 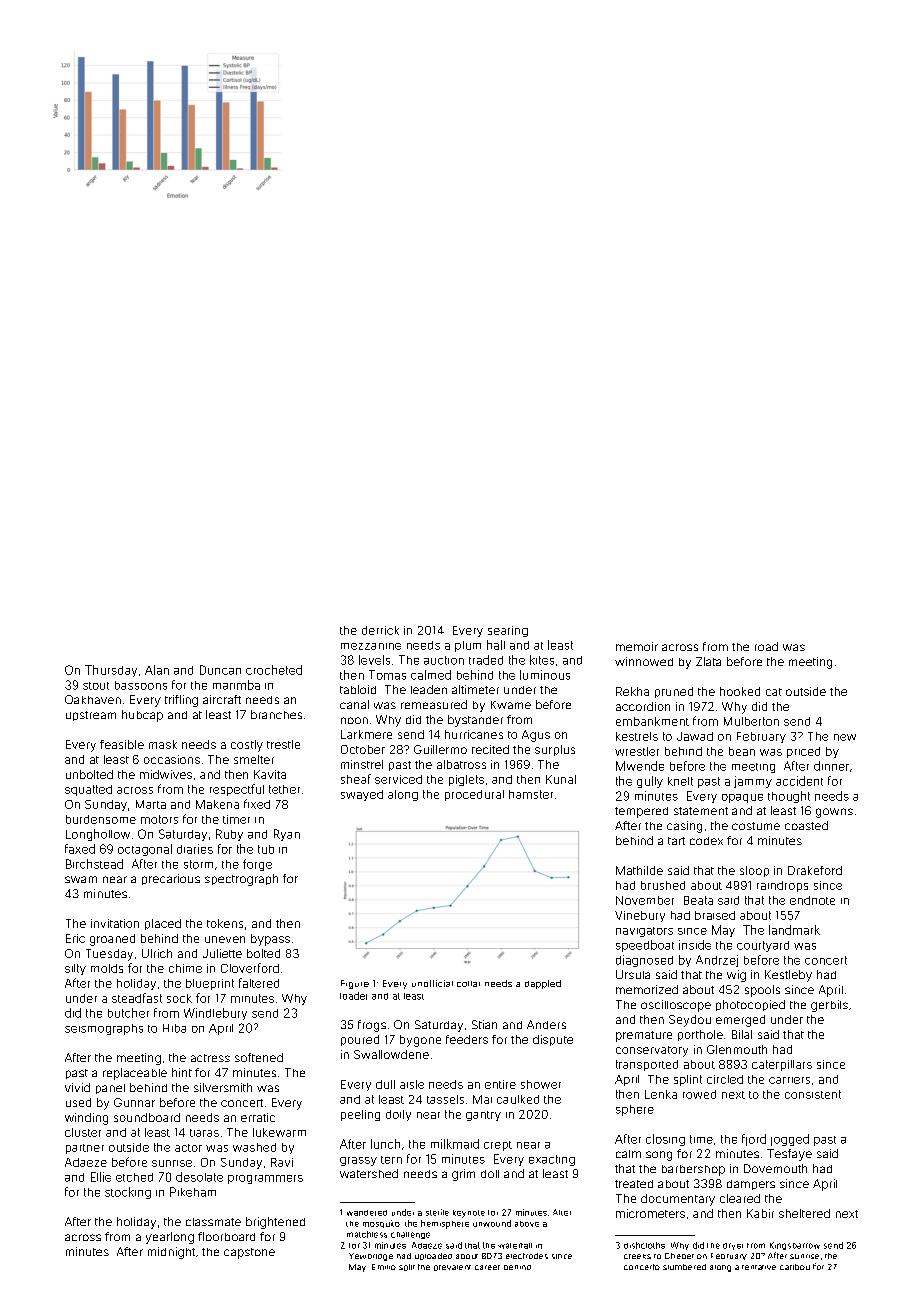 What do you see at coordinates (157, 670) in the screenshot?
I see `Alan` at bounding box center [157, 670].
